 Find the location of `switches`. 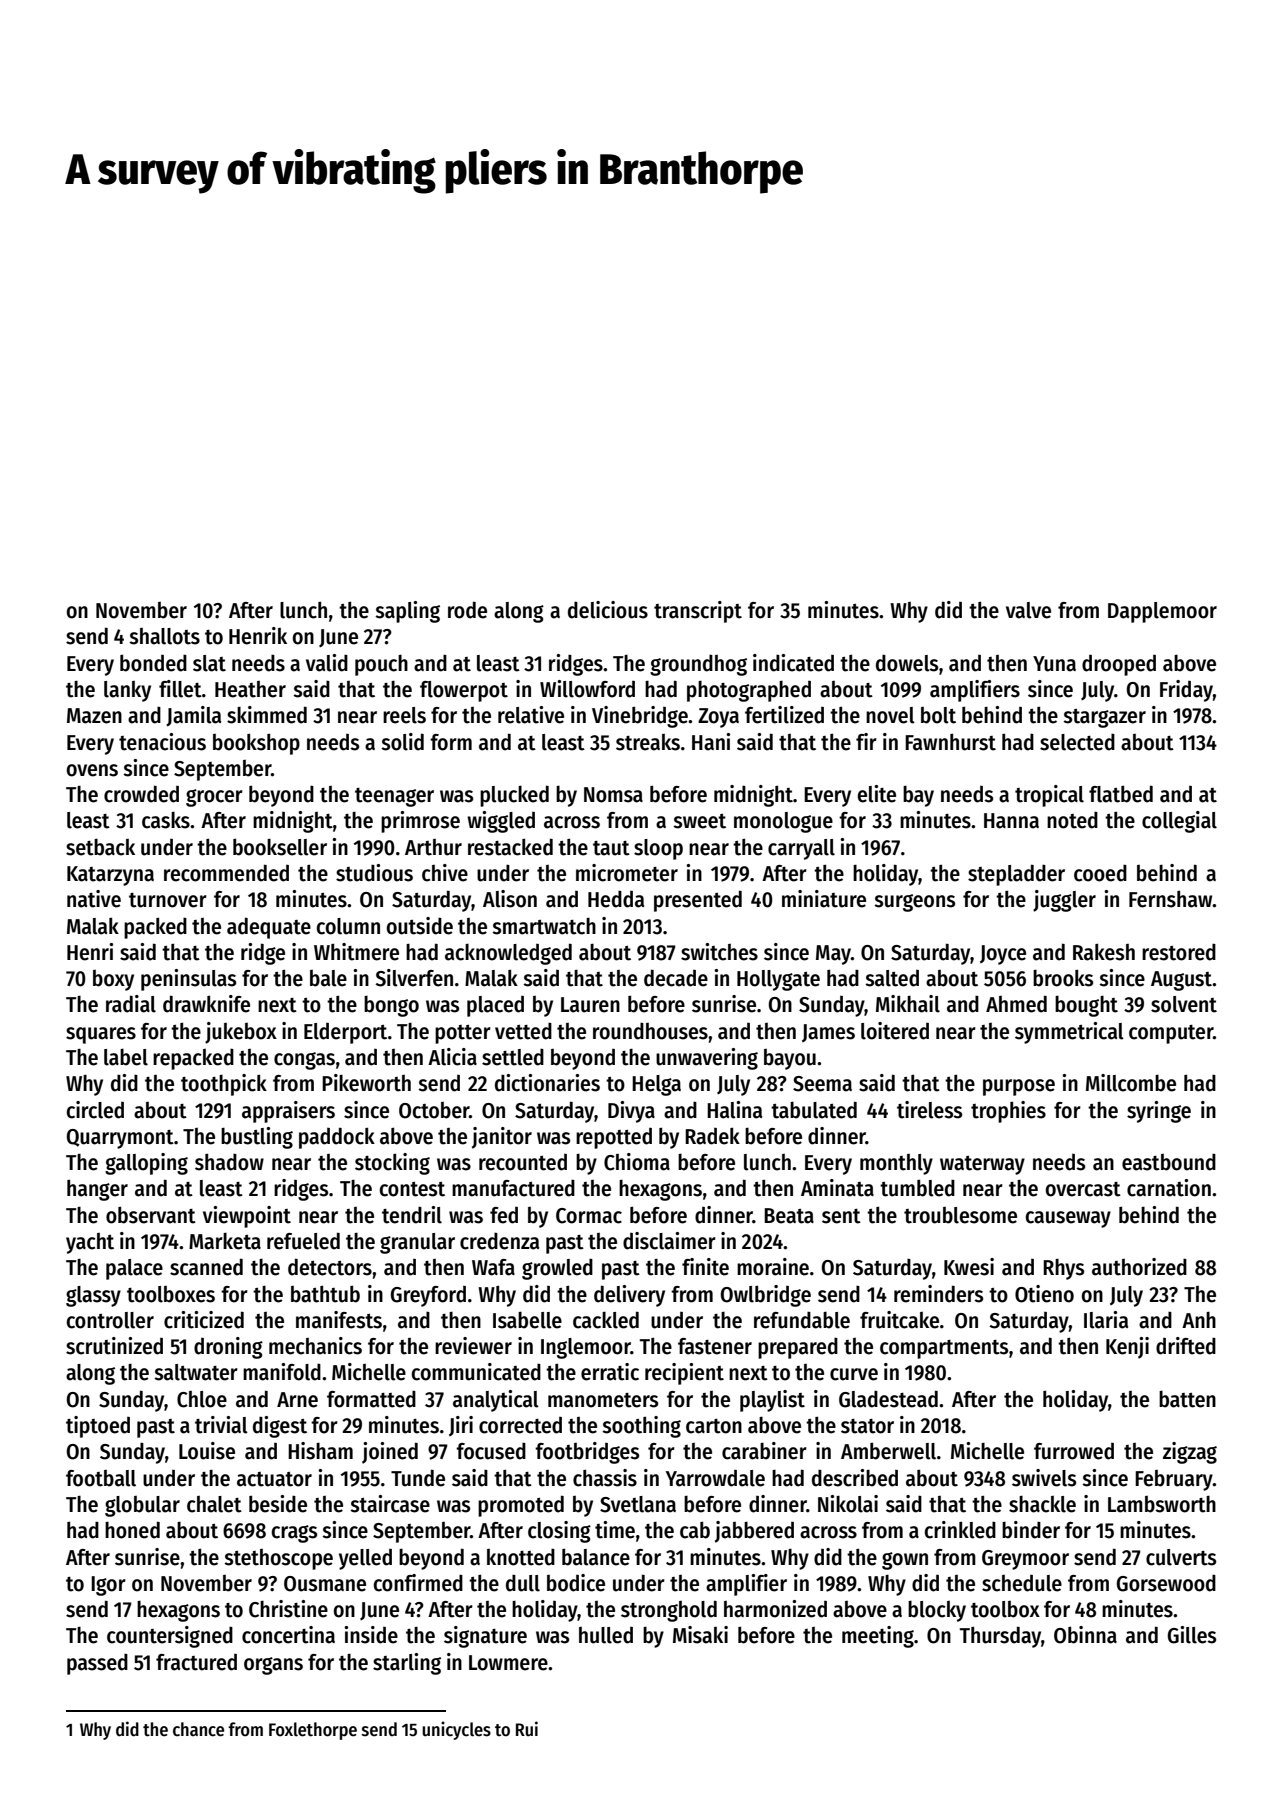

switches is located at coordinates (719, 952).
